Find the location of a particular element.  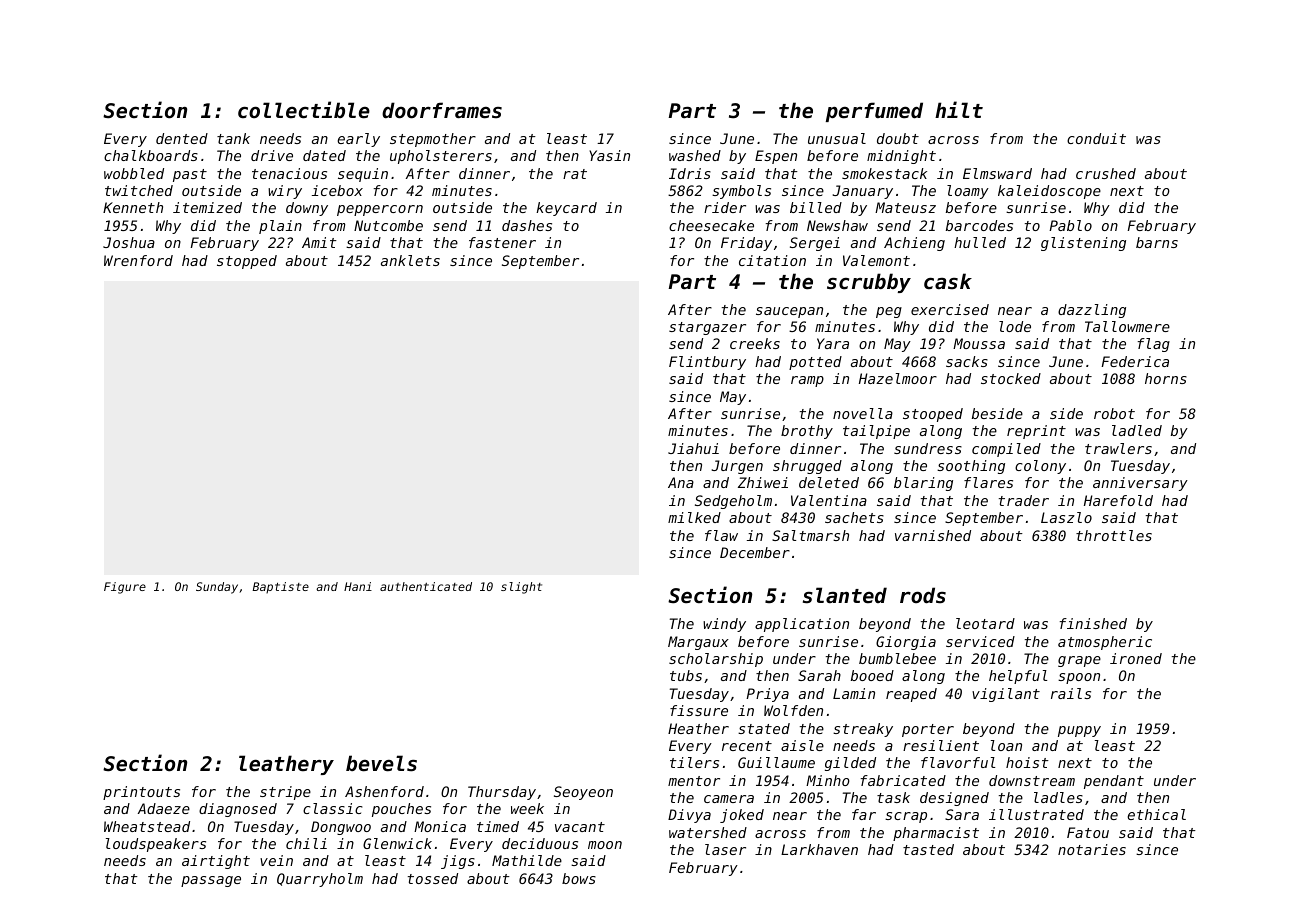

stargazer is located at coordinates (707, 328).
